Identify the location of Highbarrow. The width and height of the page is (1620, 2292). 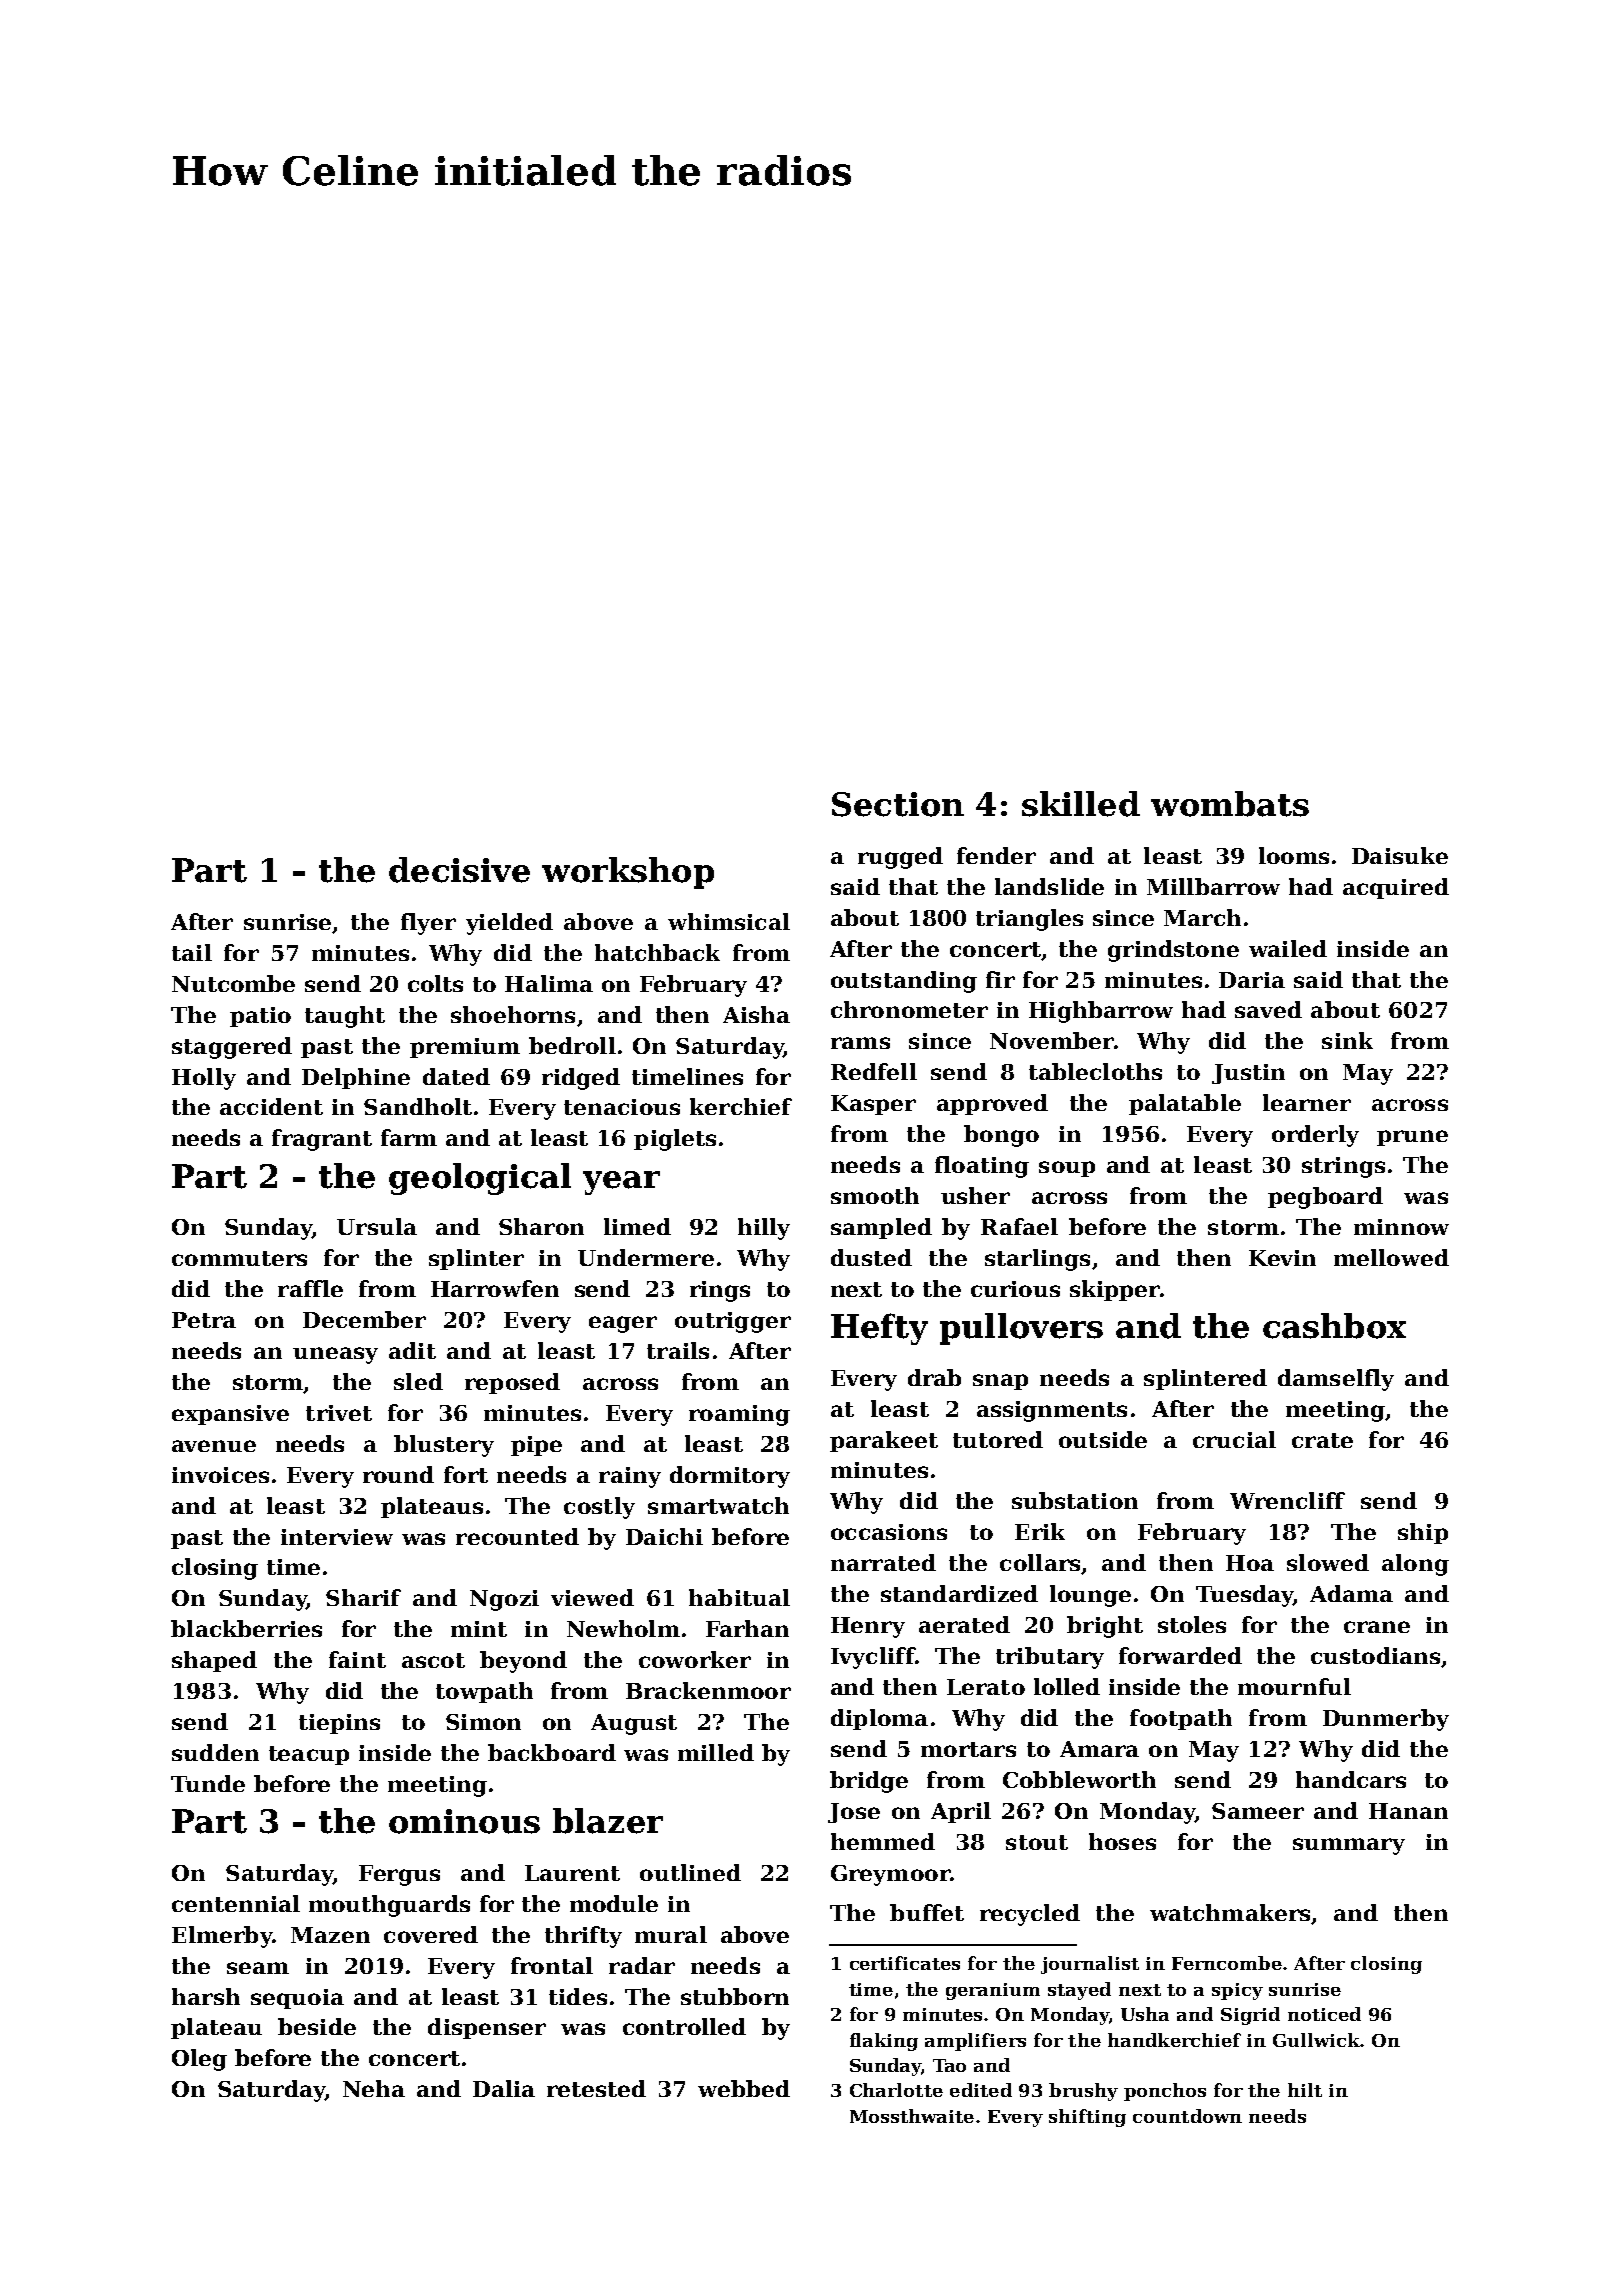
(1101, 1012).
